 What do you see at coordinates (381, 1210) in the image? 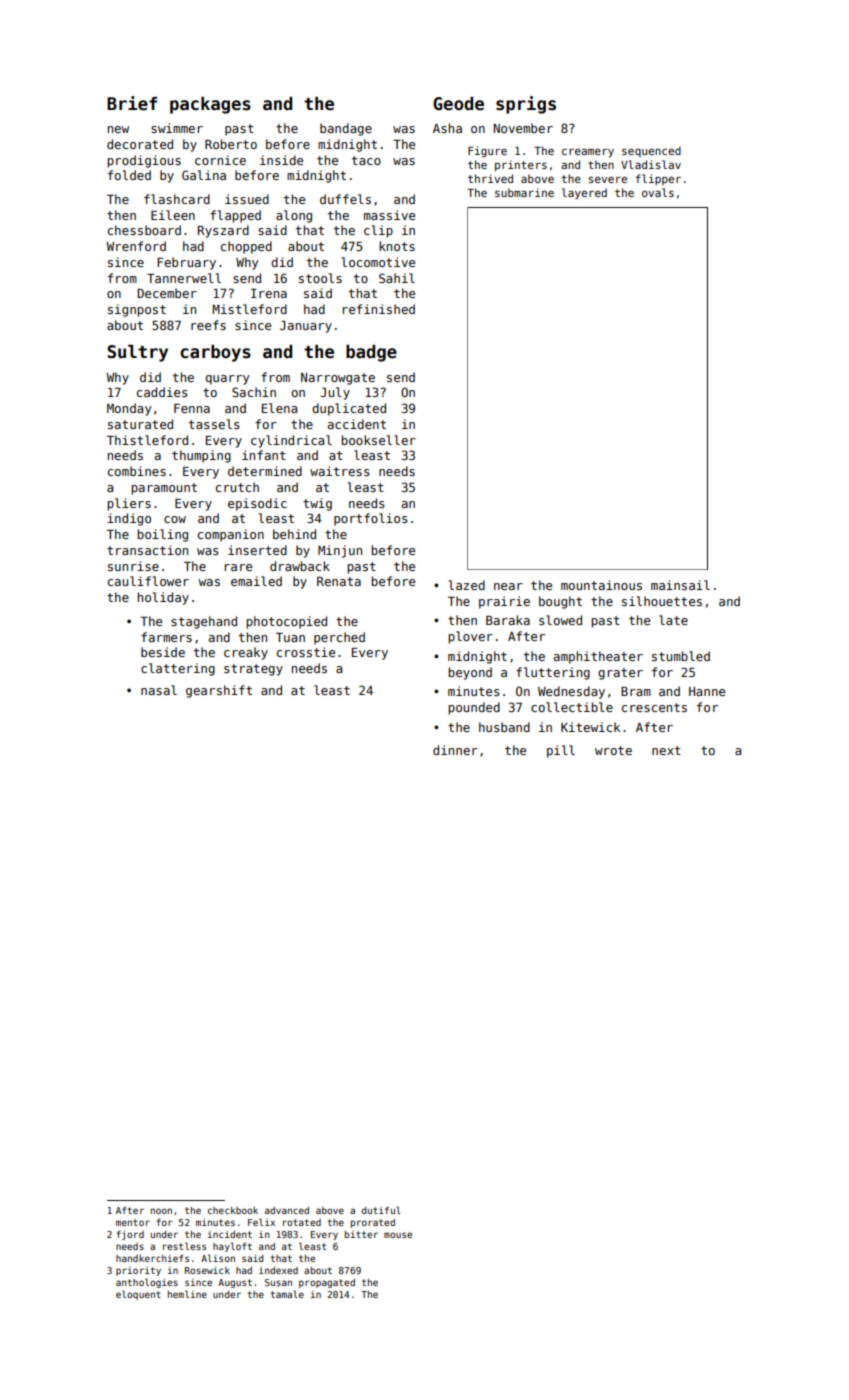
I see `dutiful` at bounding box center [381, 1210].
